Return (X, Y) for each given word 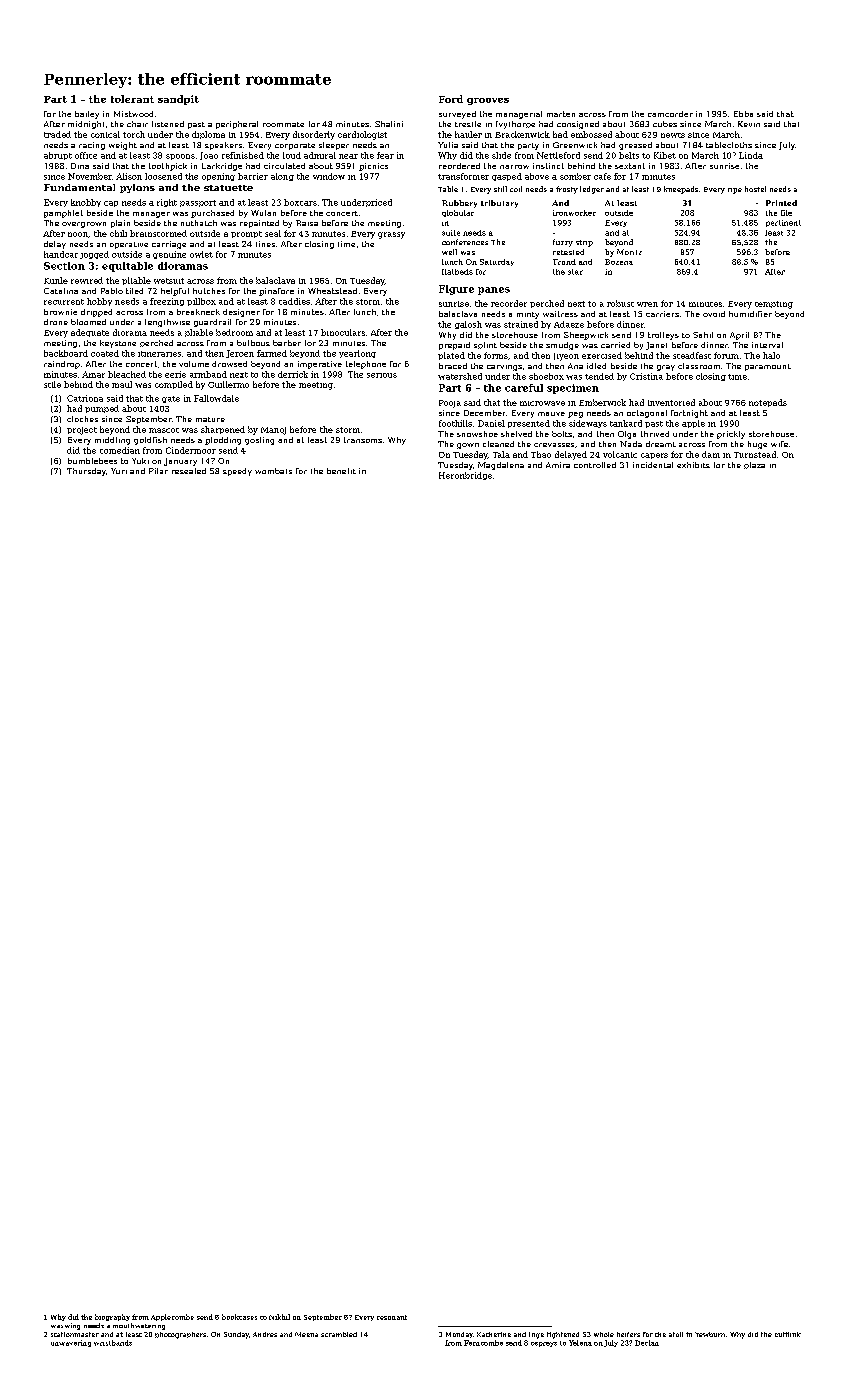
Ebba (743, 114)
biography (112, 1317)
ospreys (544, 1344)
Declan (647, 1343)
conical (105, 134)
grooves (488, 101)
